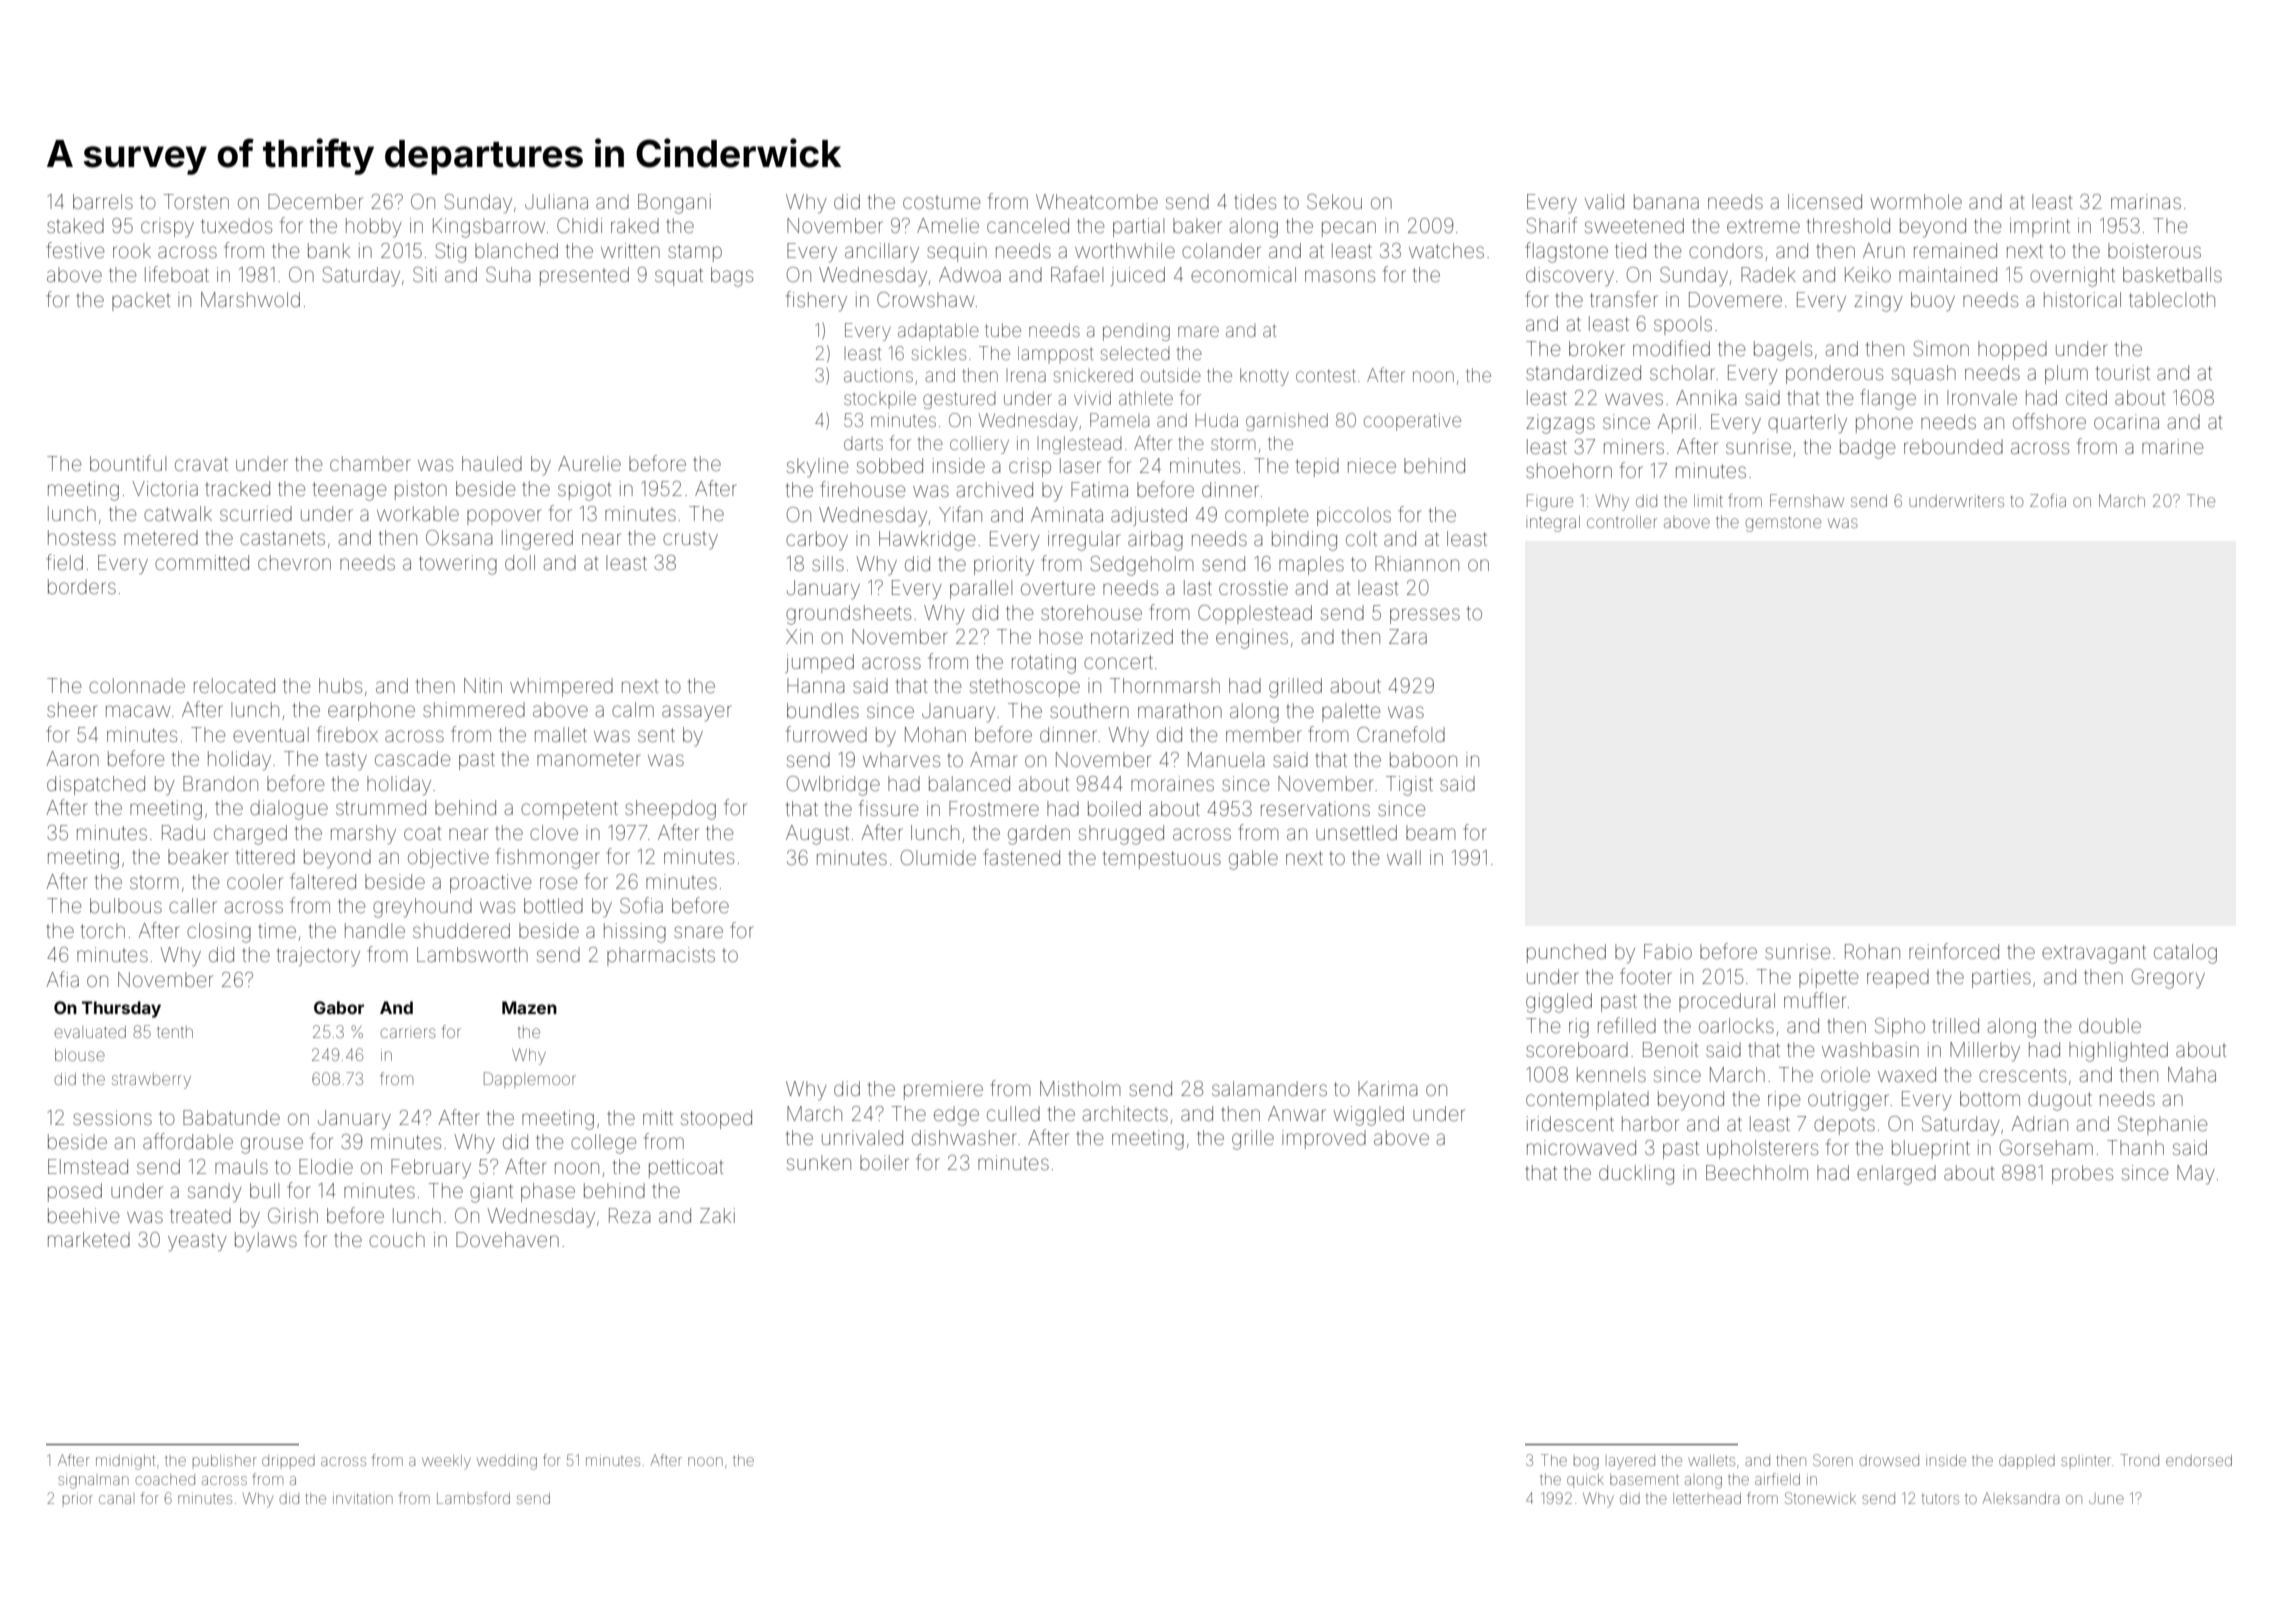 The image size is (2282, 1614). Describe the element at coordinates (661, 956) in the document. I see `pharmacists` at that location.
